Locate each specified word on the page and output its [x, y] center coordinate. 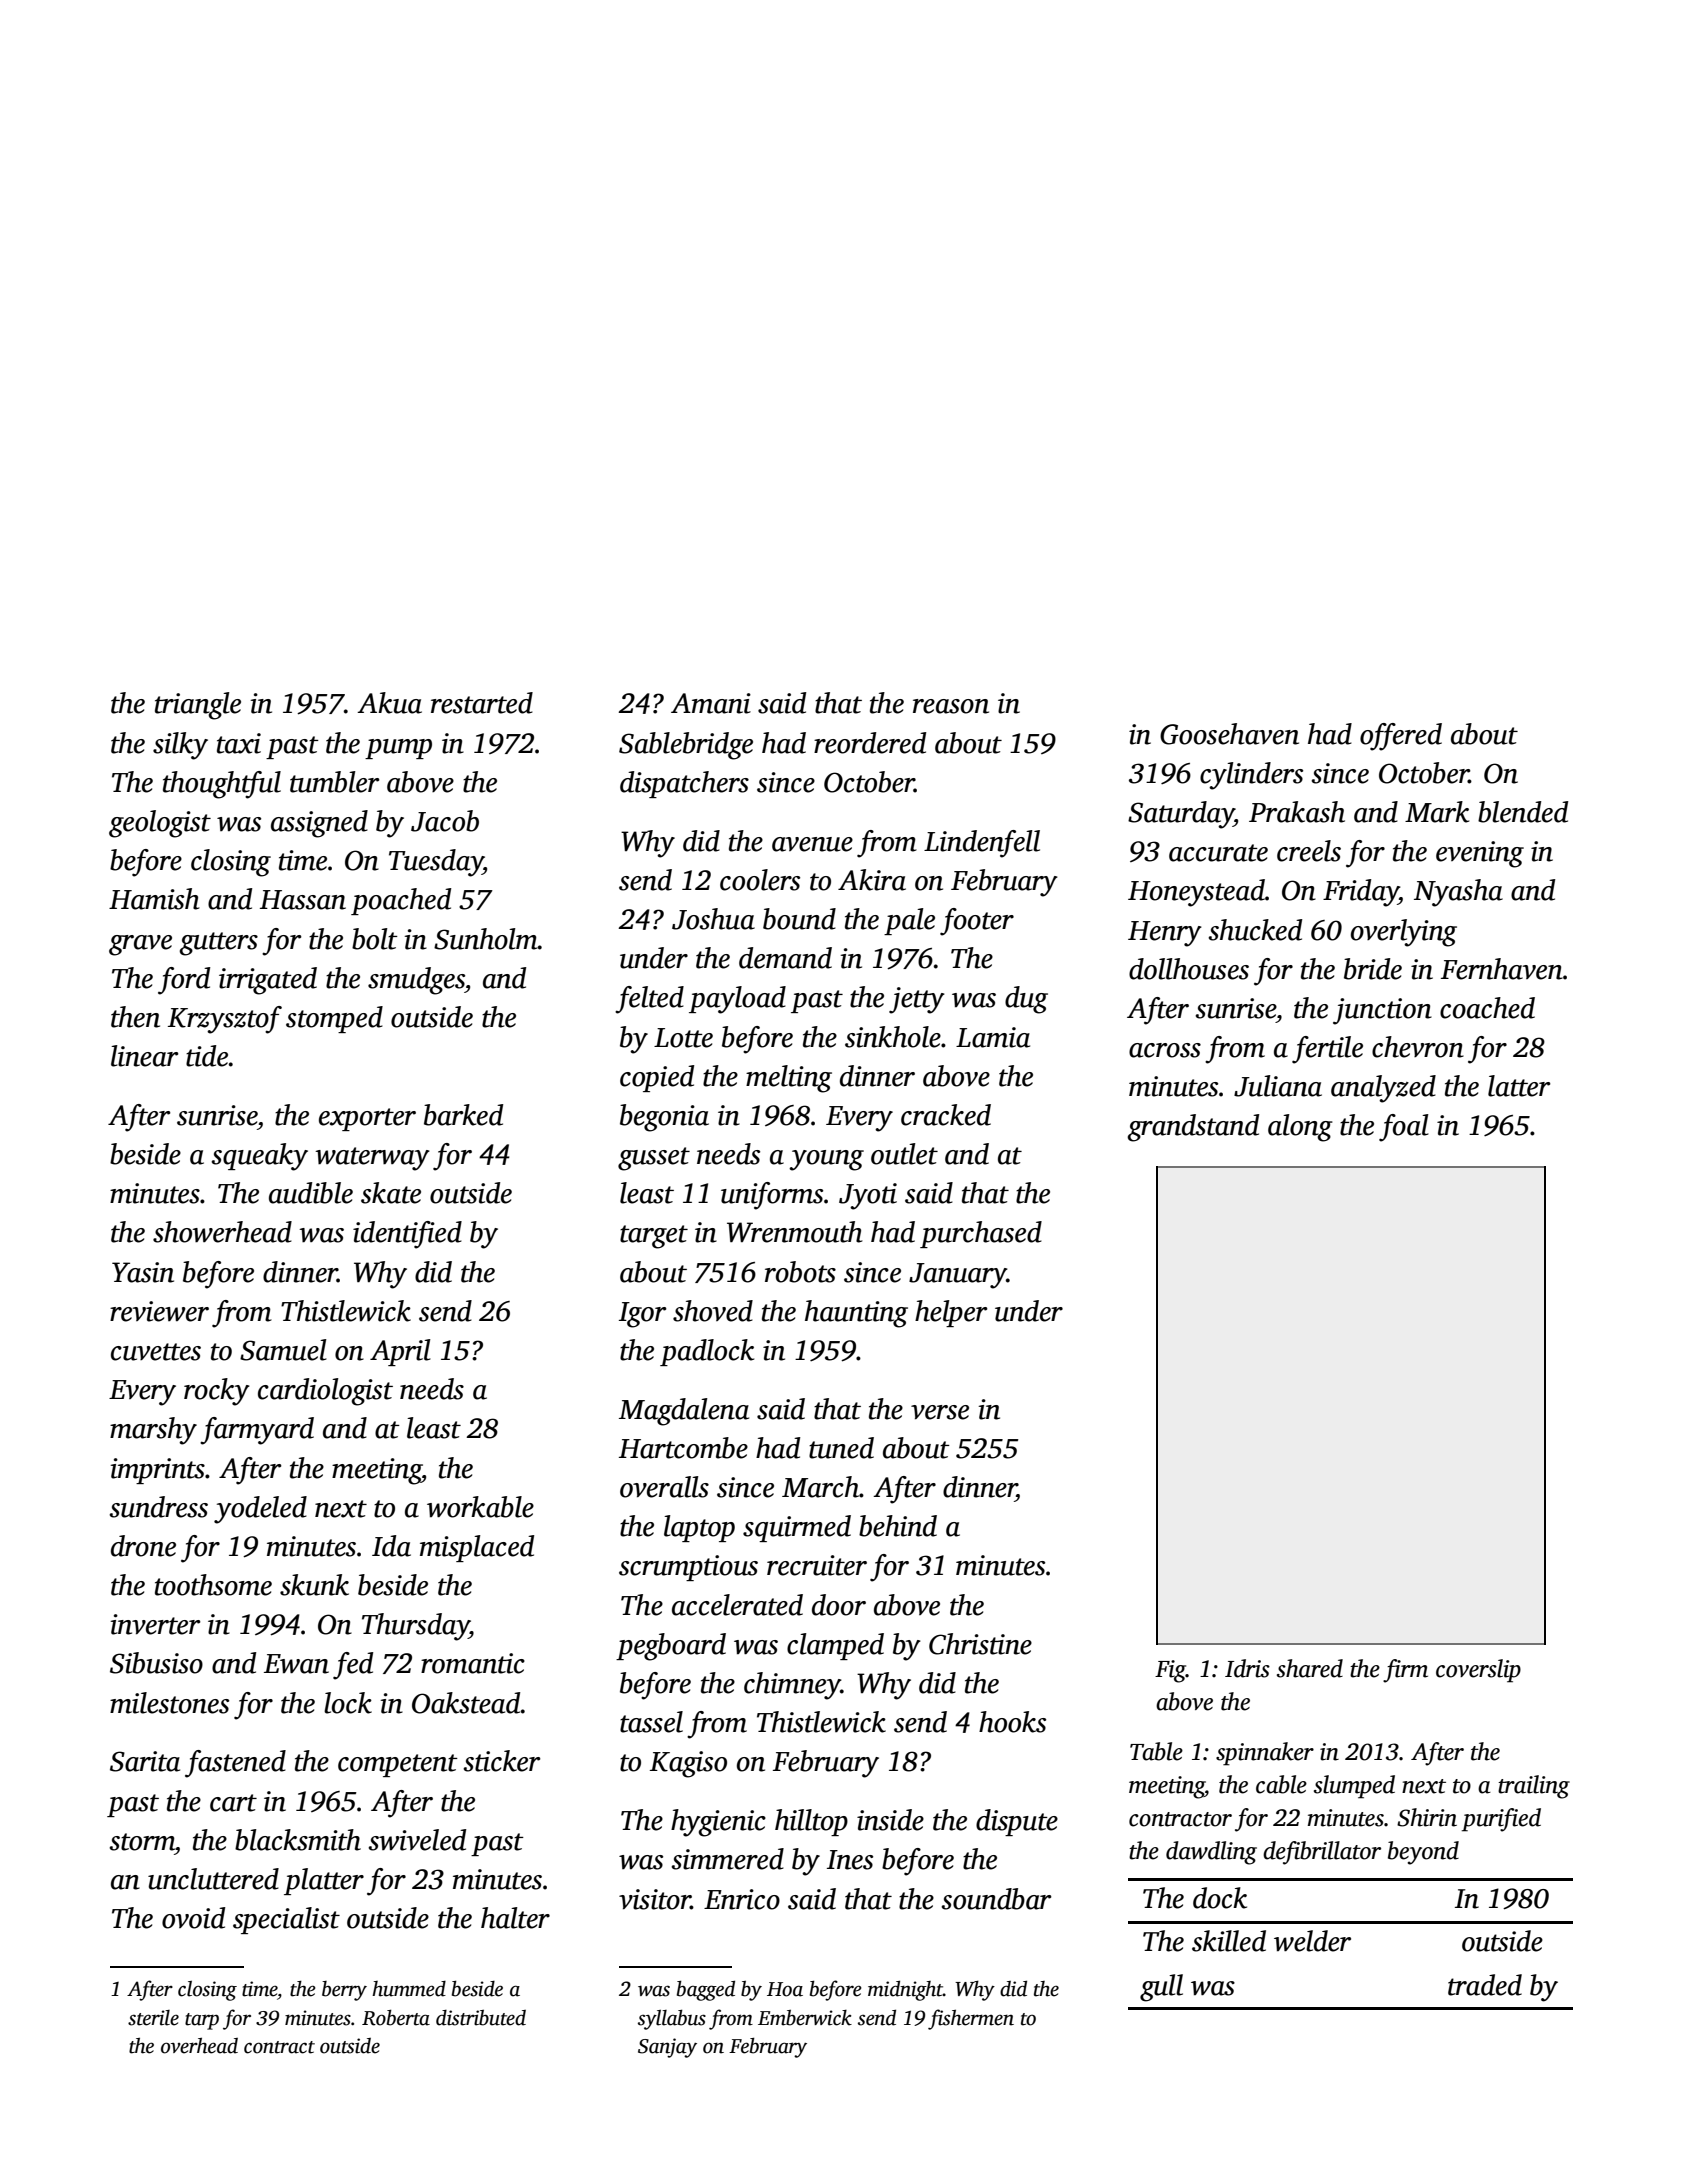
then [135, 1017]
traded [1485, 1985]
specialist [286, 1920]
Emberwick [805, 2018]
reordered [870, 743]
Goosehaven [1229, 734]
